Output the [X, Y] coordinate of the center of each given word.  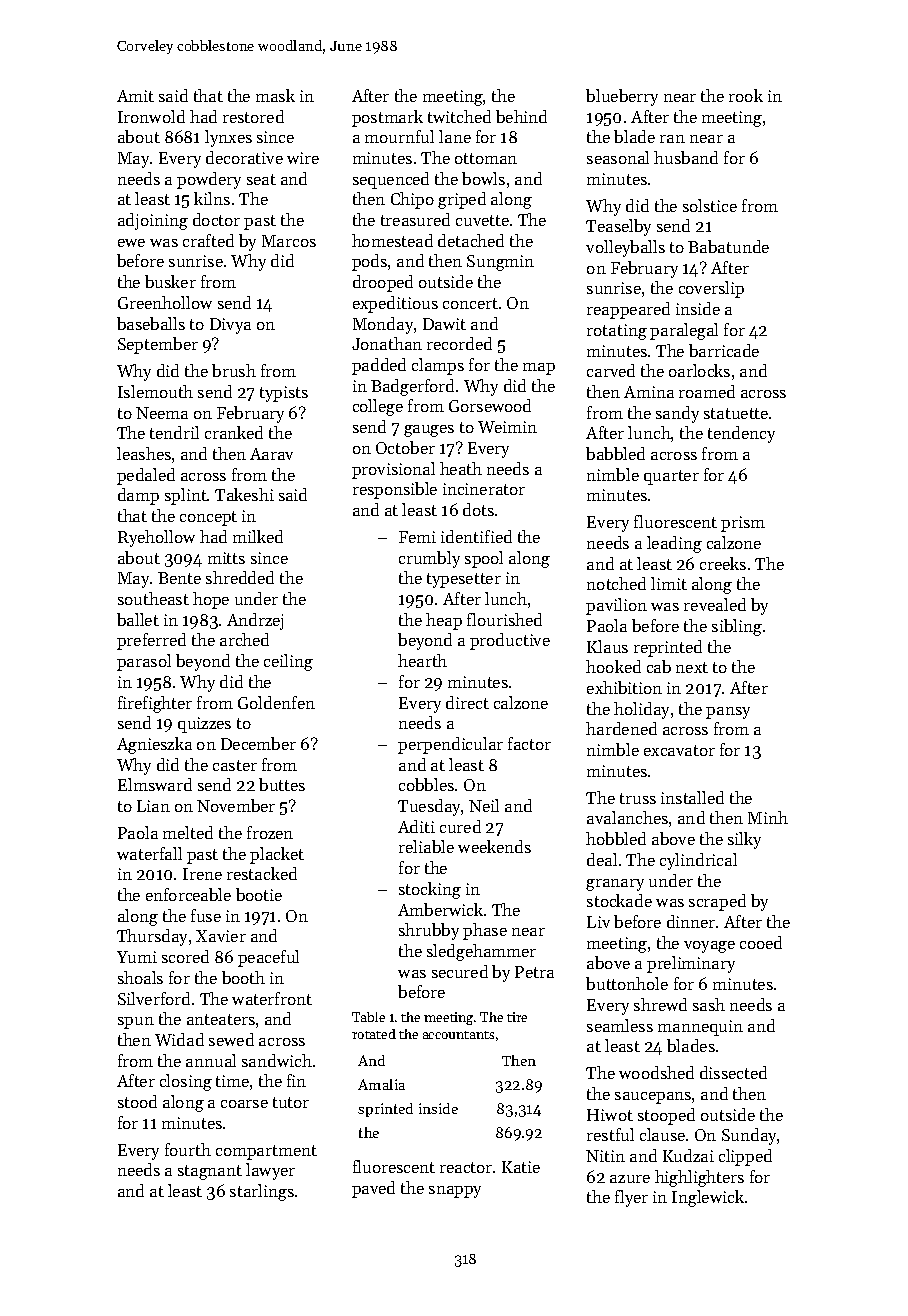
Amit [135, 96]
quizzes [204, 725]
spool [484, 559]
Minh [768, 817]
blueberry [622, 97]
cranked [234, 432]
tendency [741, 434]
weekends [494, 846]
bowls [483, 178]
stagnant [210, 1172]
